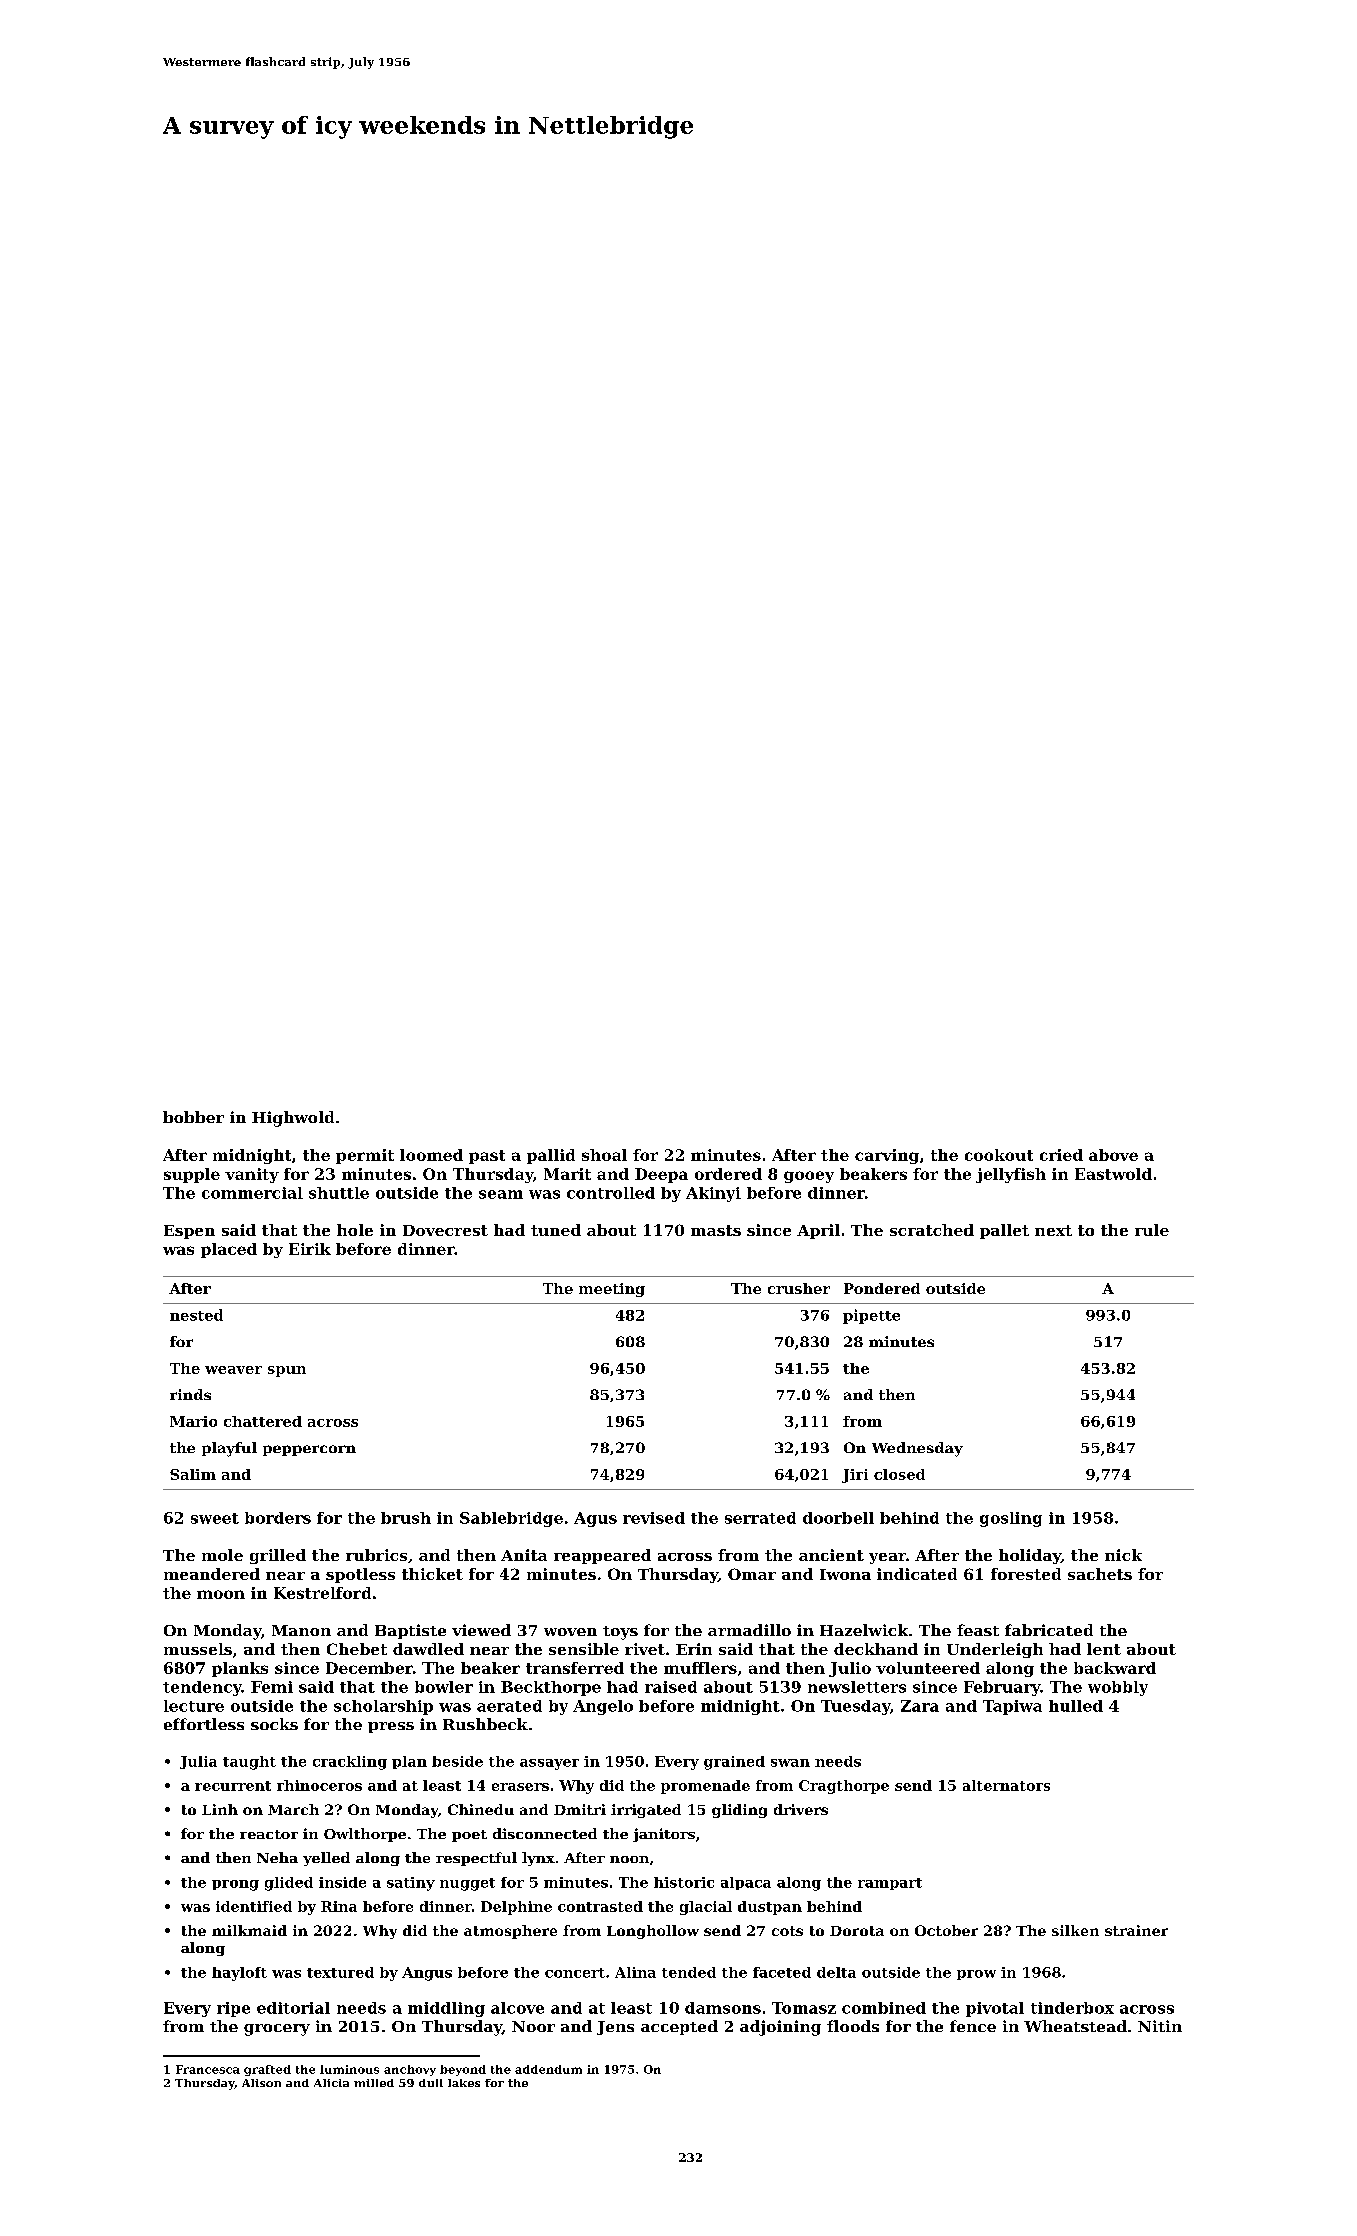  What do you see at coordinates (646, 1811) in the document?
I see `irrigated` at bounding box center [646, 1811].
